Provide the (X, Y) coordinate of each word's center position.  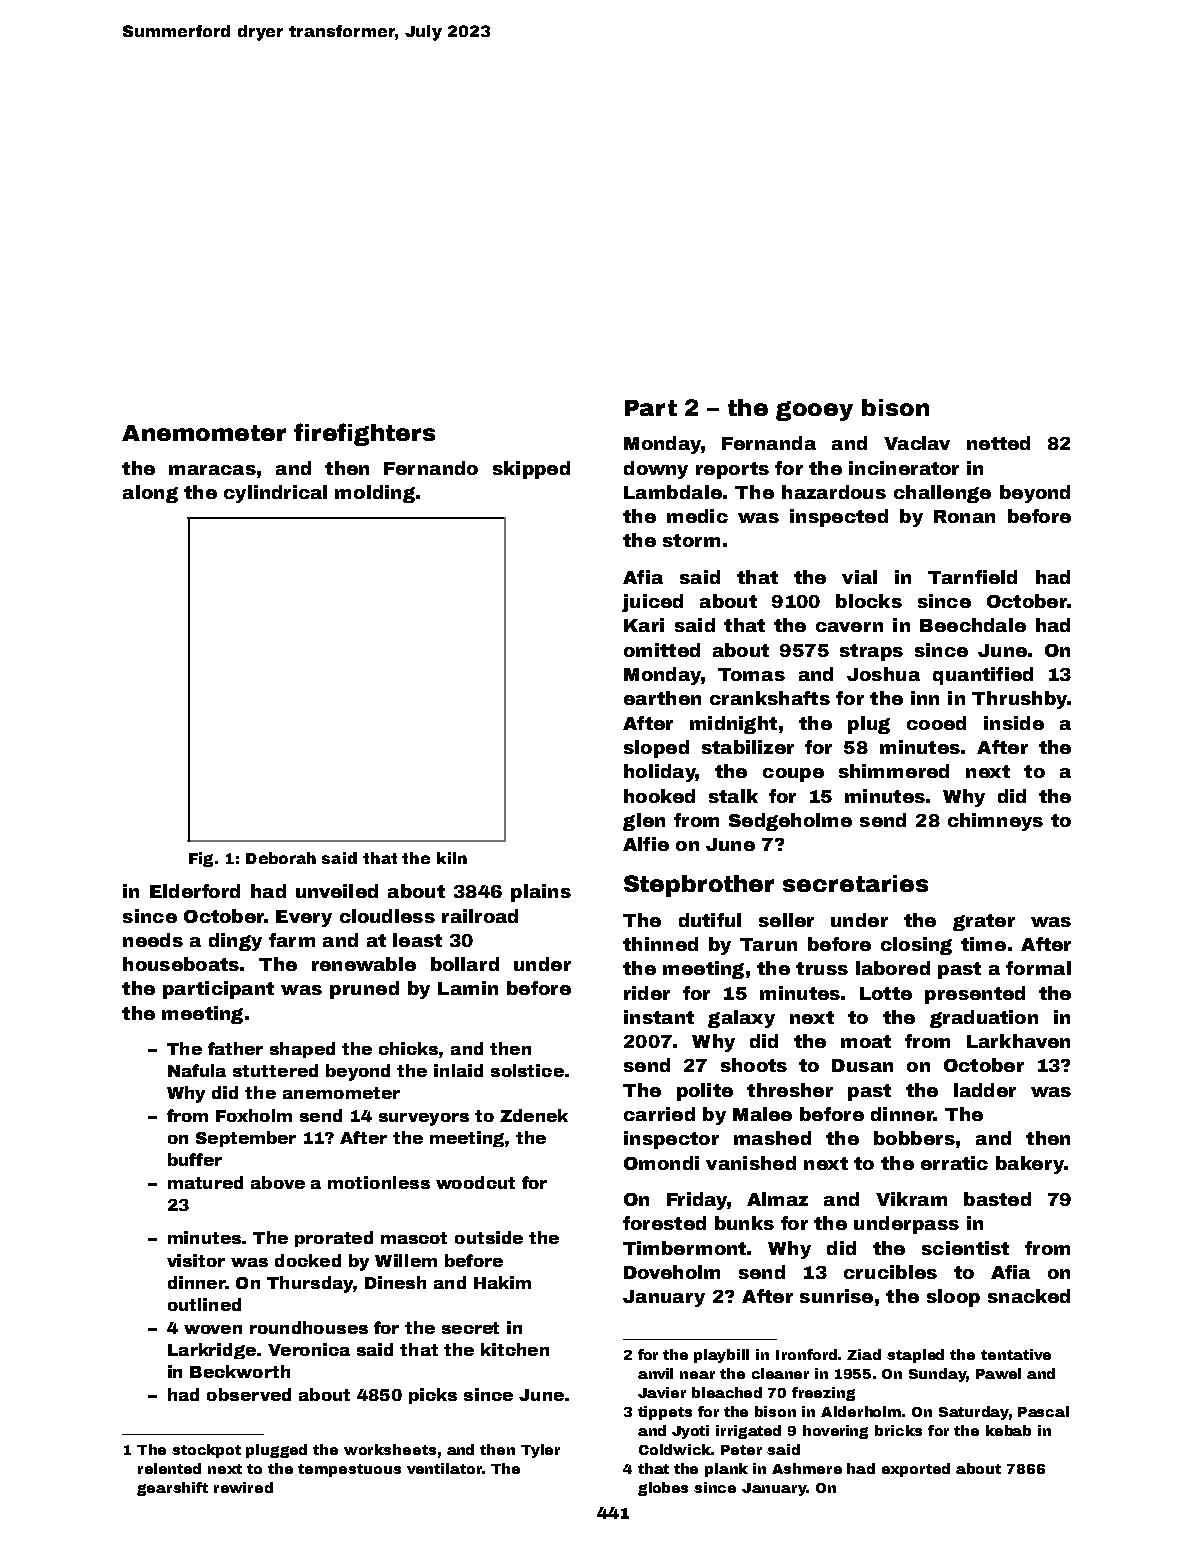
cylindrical (275, 494)
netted (998, 443)
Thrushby (1019, 700)
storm (691, 540)
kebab (1008, 1430)
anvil (655, 1373)
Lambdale (673, 492)
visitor (196, 1260)
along (150, 494)
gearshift (172, 1489)
